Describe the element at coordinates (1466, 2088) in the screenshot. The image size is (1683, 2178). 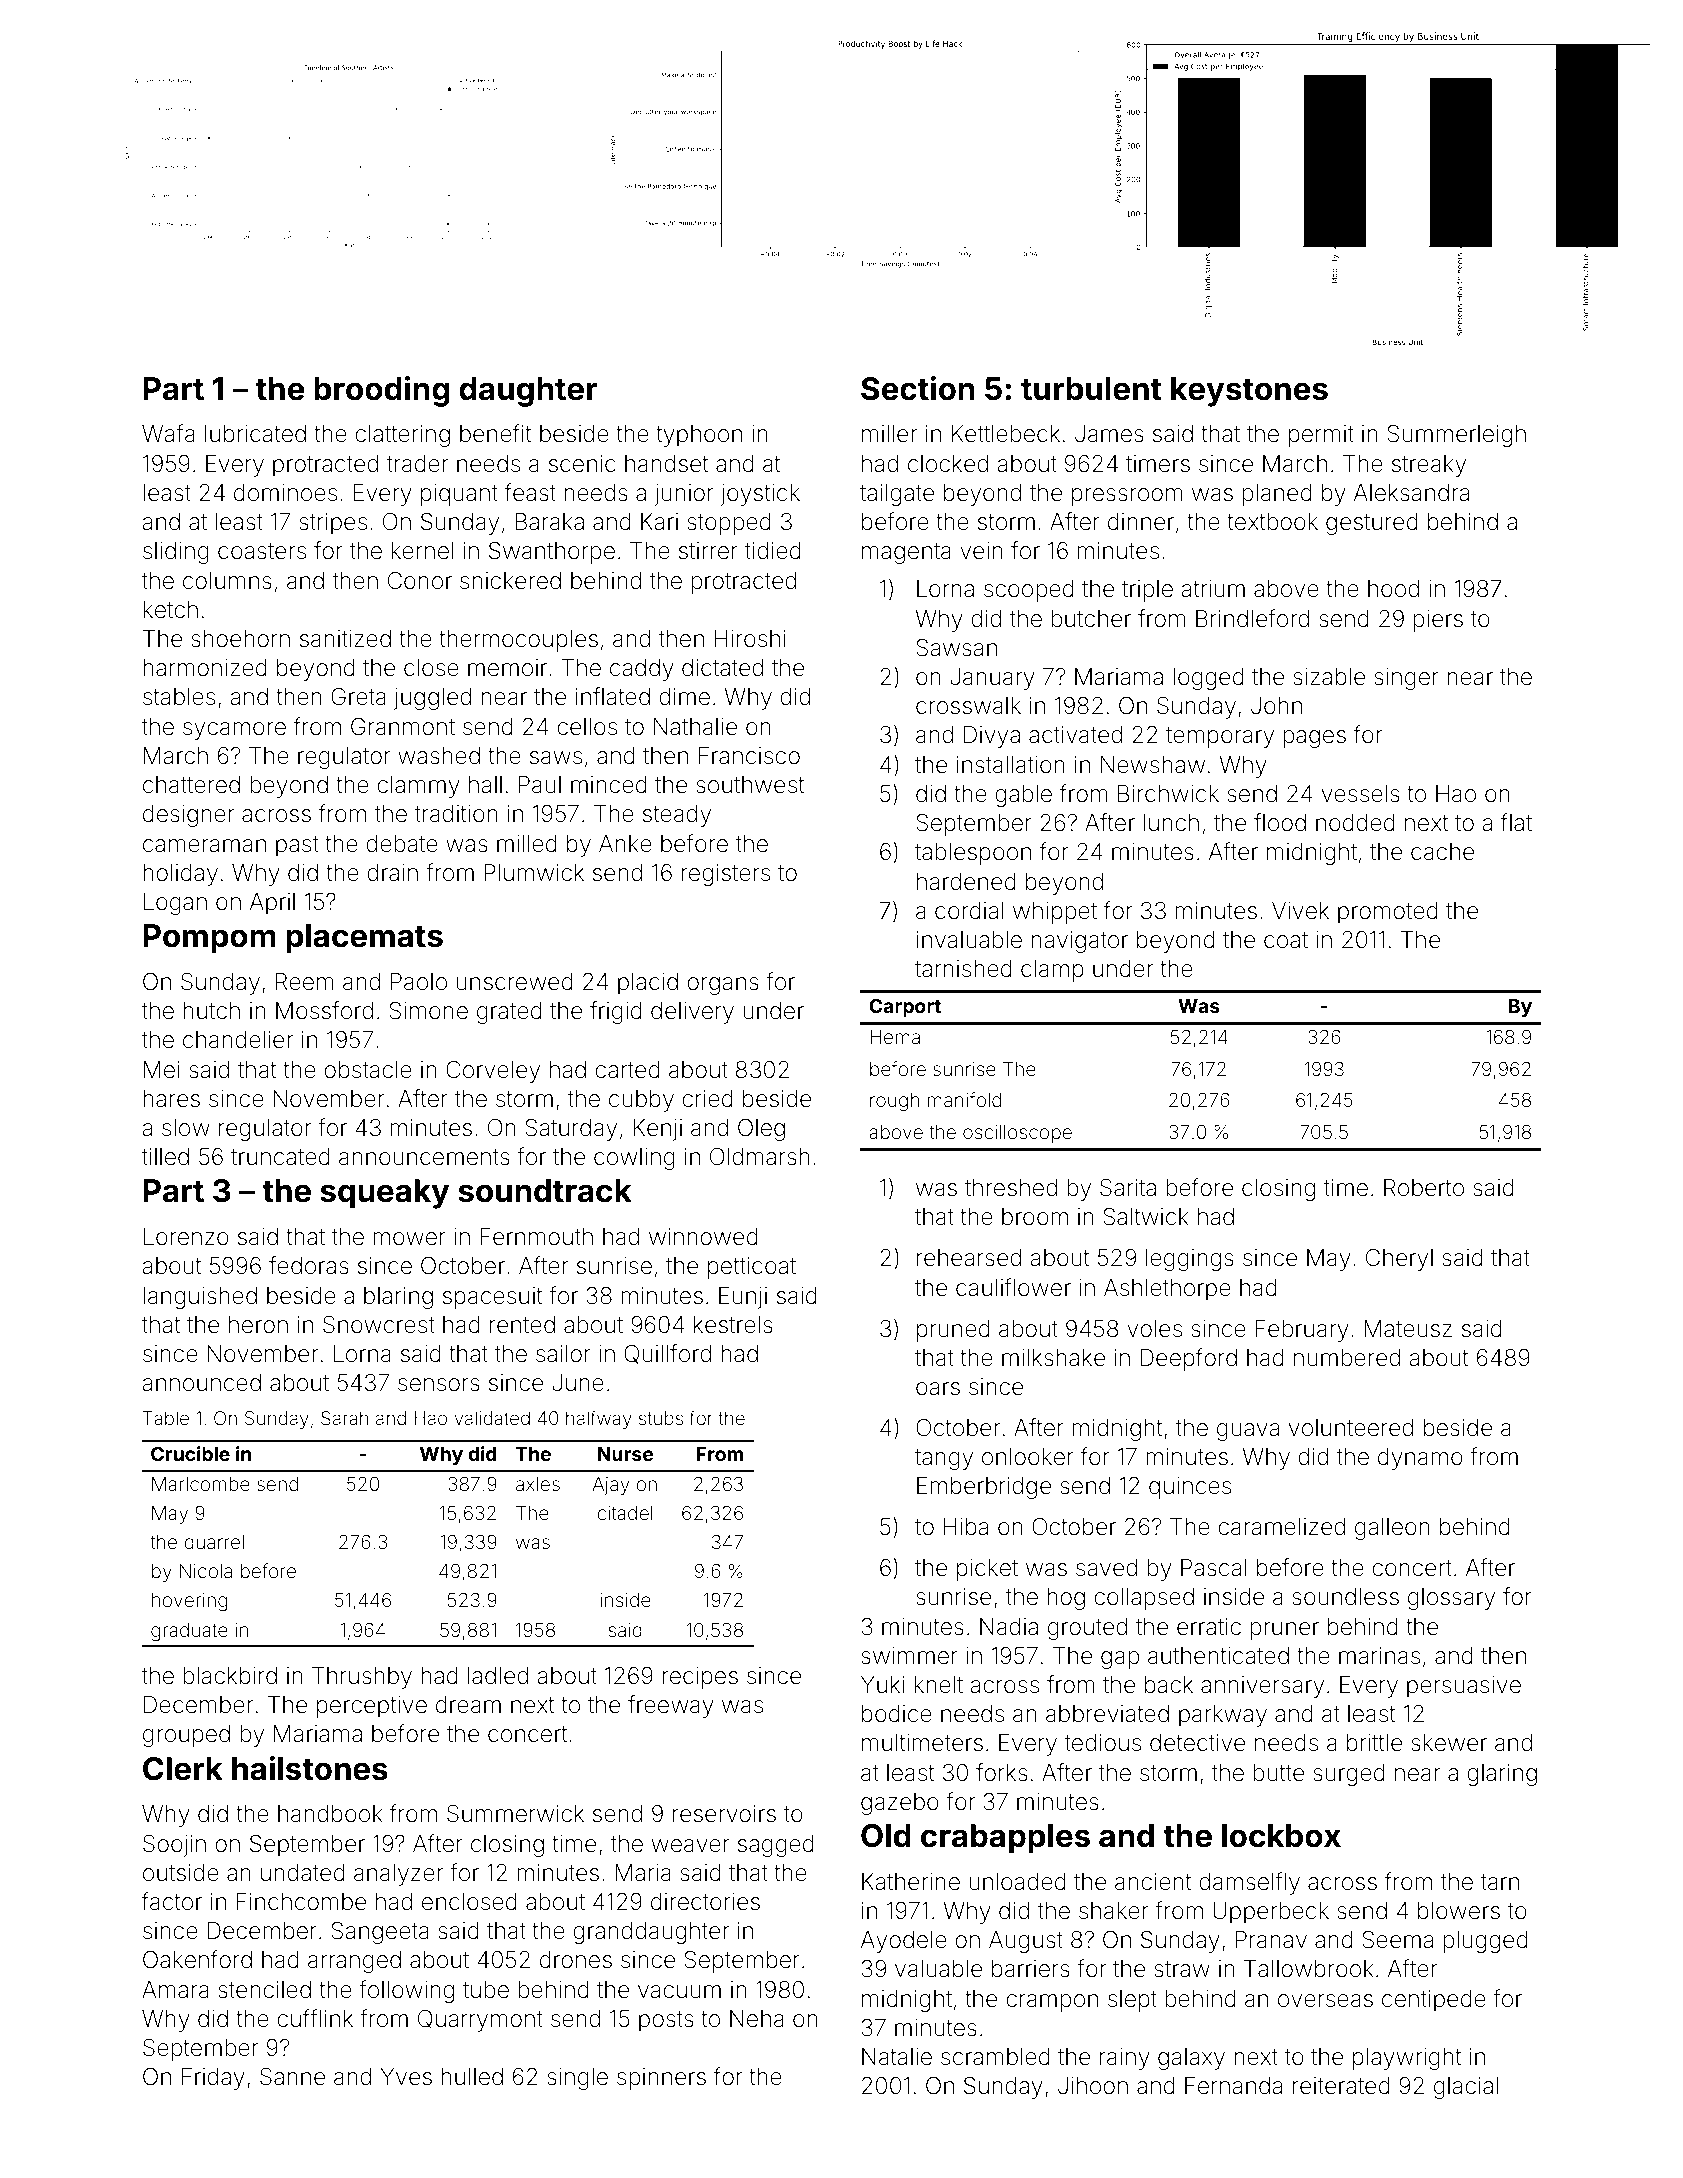
I see `glacial` at that location.
